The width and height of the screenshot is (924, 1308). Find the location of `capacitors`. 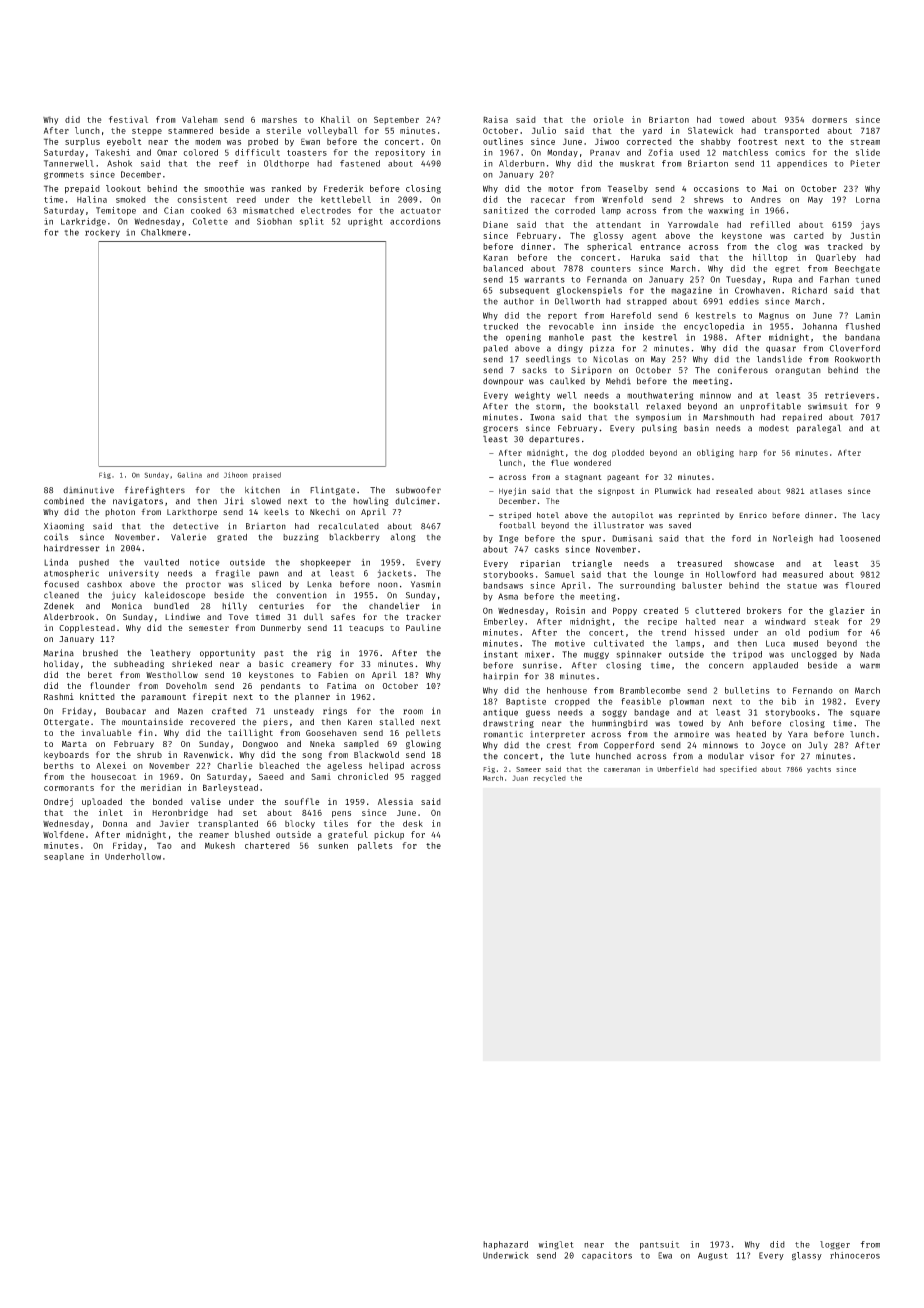

capacitors is located at coordinates (607, 1256).
